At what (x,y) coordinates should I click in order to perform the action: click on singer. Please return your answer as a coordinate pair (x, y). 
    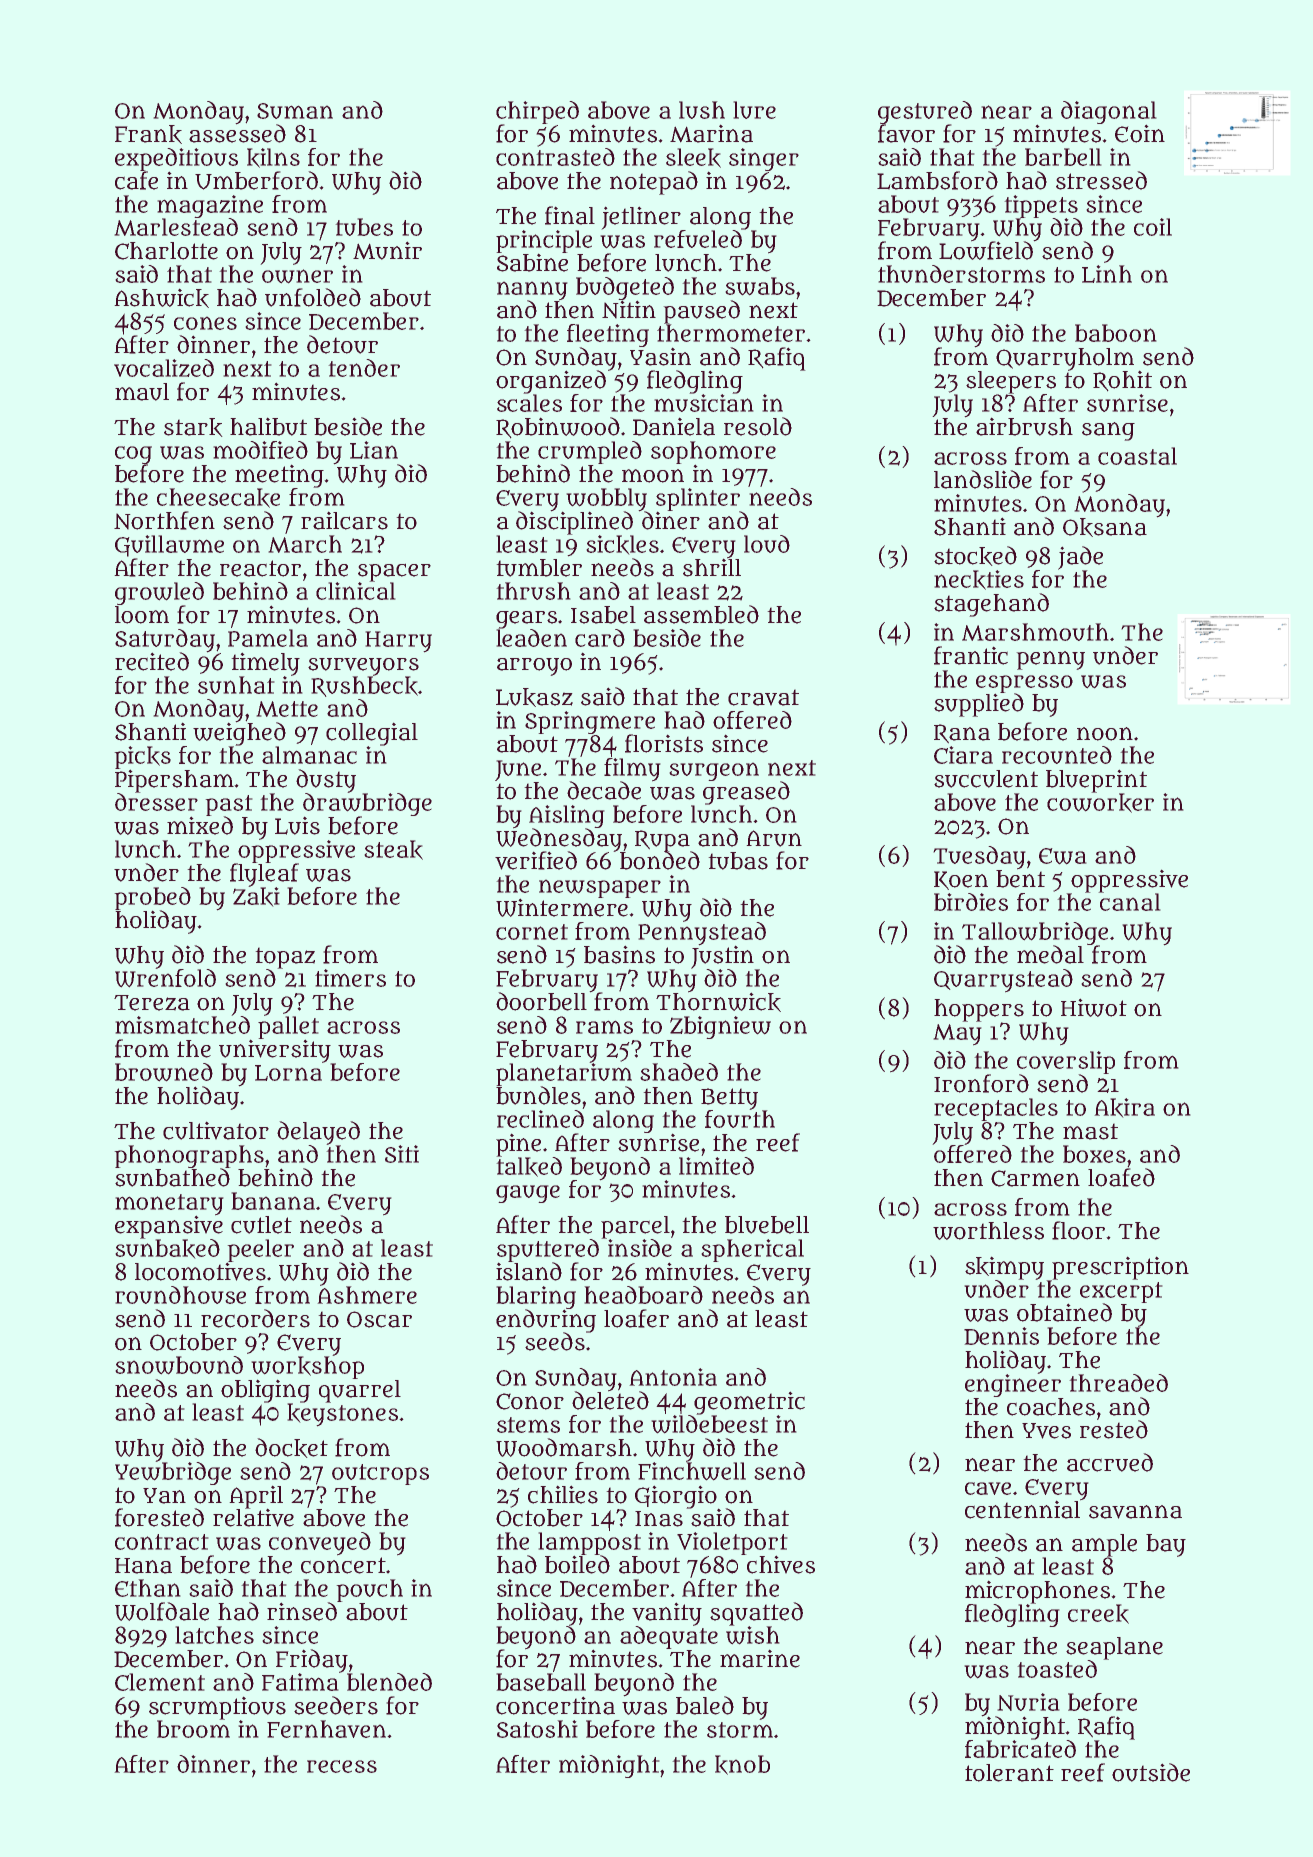
    Looking at the image, I should click on (764, 159).
